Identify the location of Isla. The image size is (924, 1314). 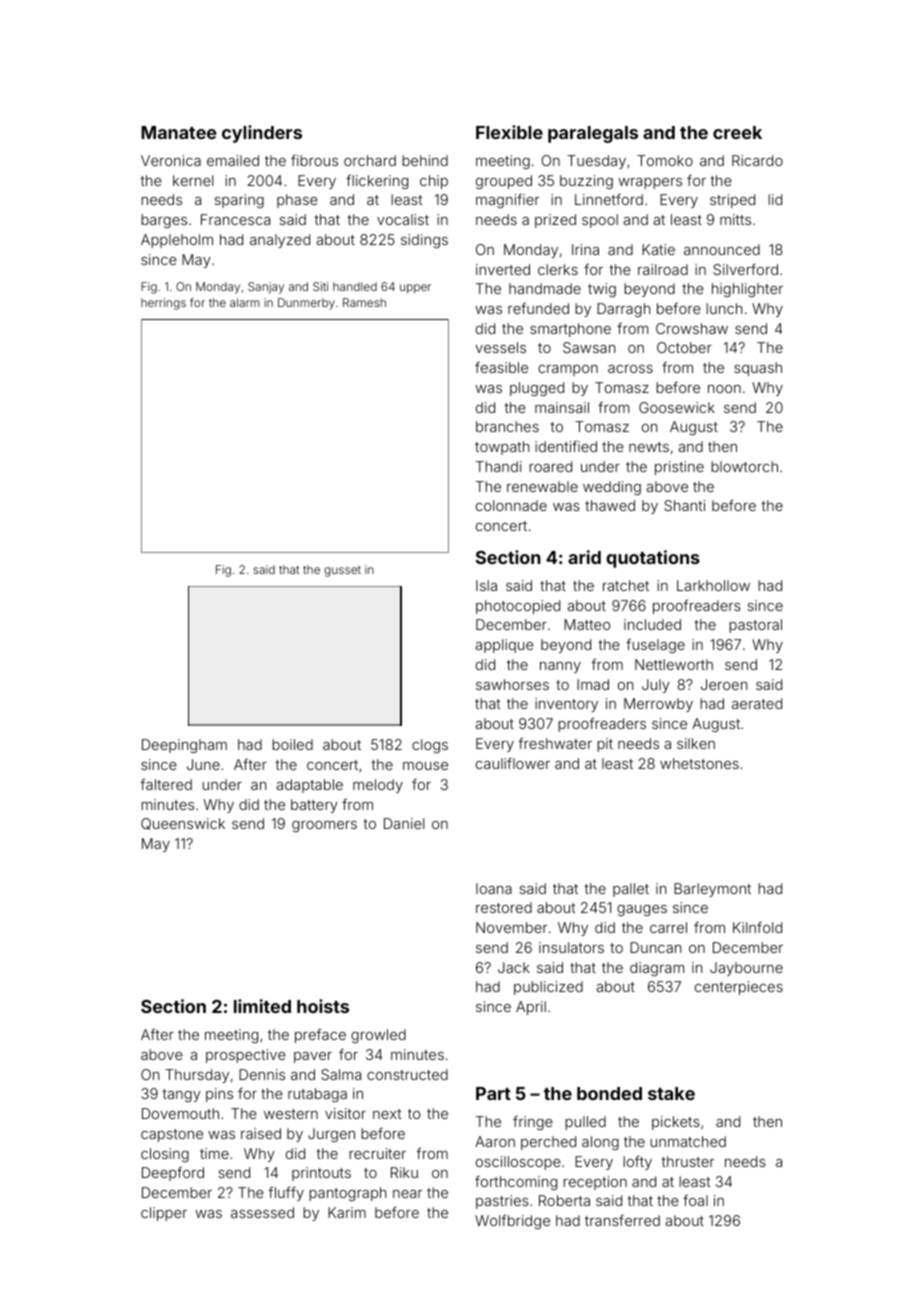
(486, 585).
